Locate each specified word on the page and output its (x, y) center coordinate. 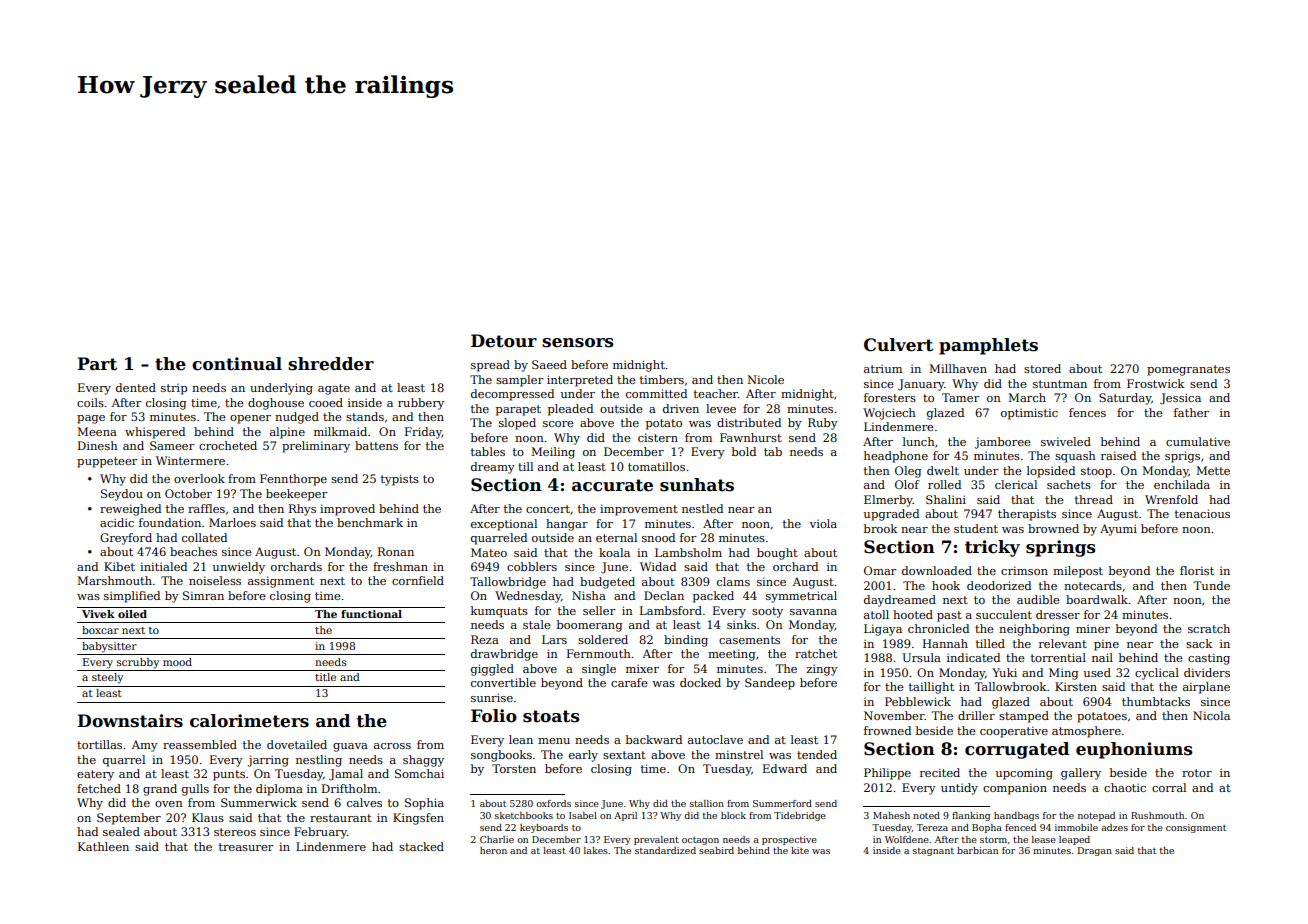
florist (1197, 570)
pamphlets (988, 346)
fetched (99, 788)
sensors (578, 343)
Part (97, 364)
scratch (1209, 628)
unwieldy (239, 568)
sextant (624, 755)
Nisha (589, 595)
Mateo (489, 552)
